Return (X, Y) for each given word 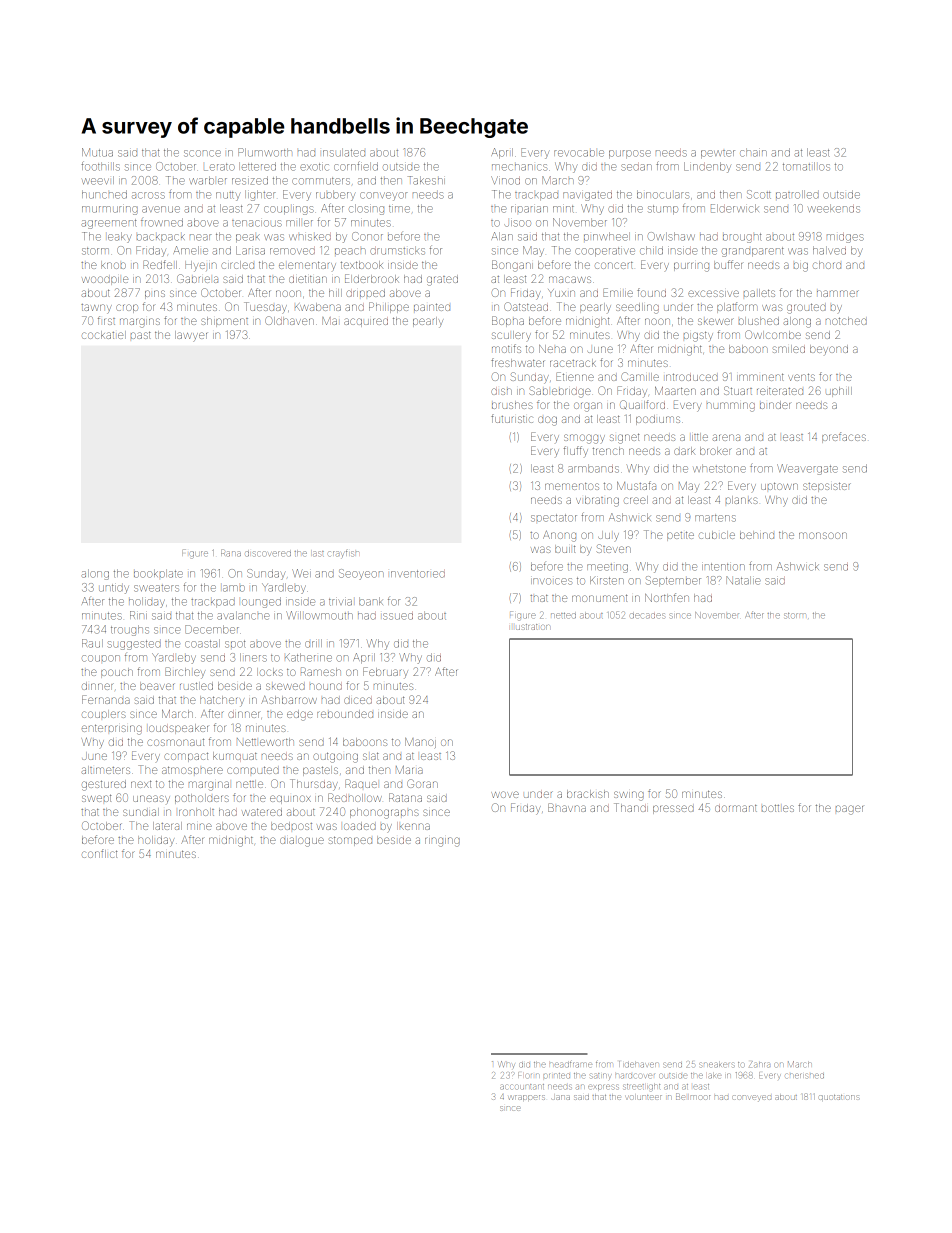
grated (442, 280)
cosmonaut (175, 742)
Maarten (675, 391)
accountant (522, 1086)
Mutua (97, 152)
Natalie (743, 580)
